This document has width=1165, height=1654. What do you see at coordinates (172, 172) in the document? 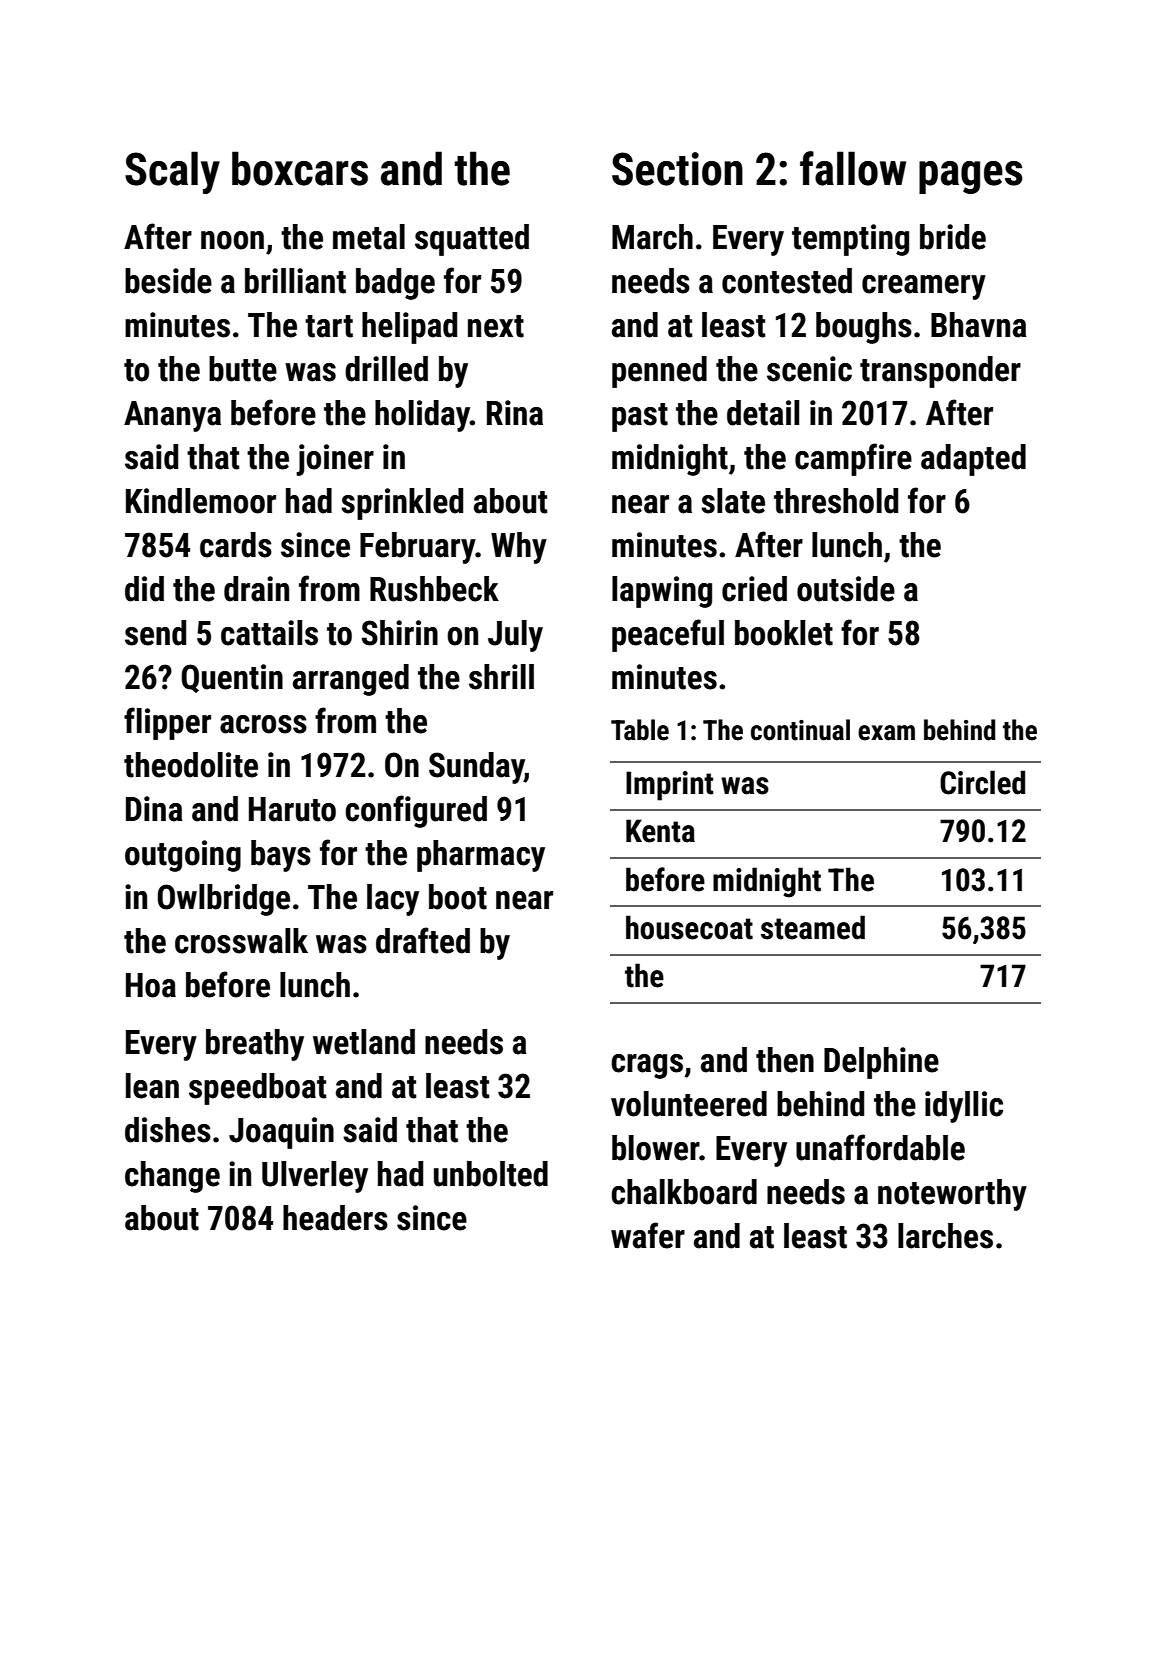
I see `Scaly` at bounding box center [172, 172].
